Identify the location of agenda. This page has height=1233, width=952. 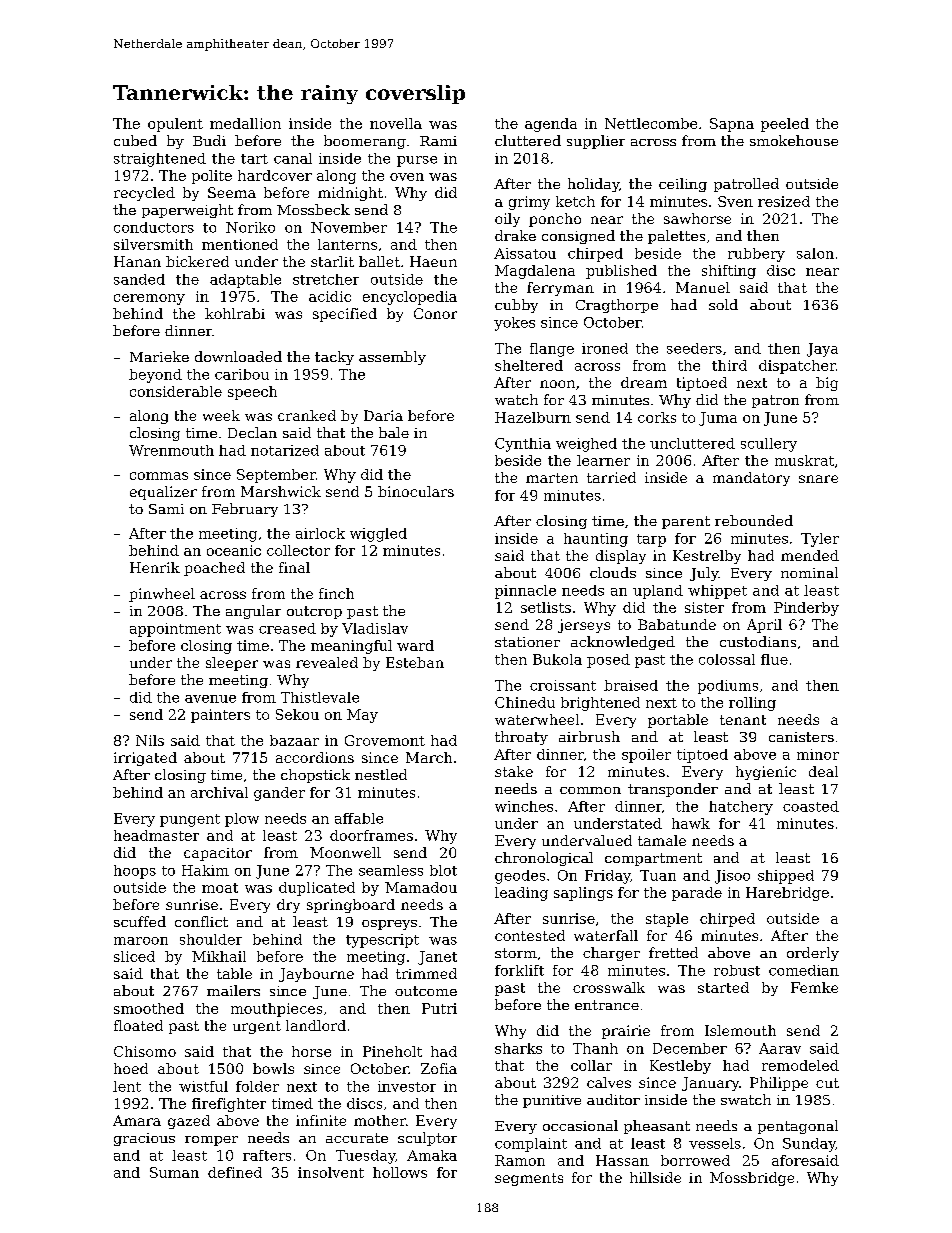
(551, 125).
